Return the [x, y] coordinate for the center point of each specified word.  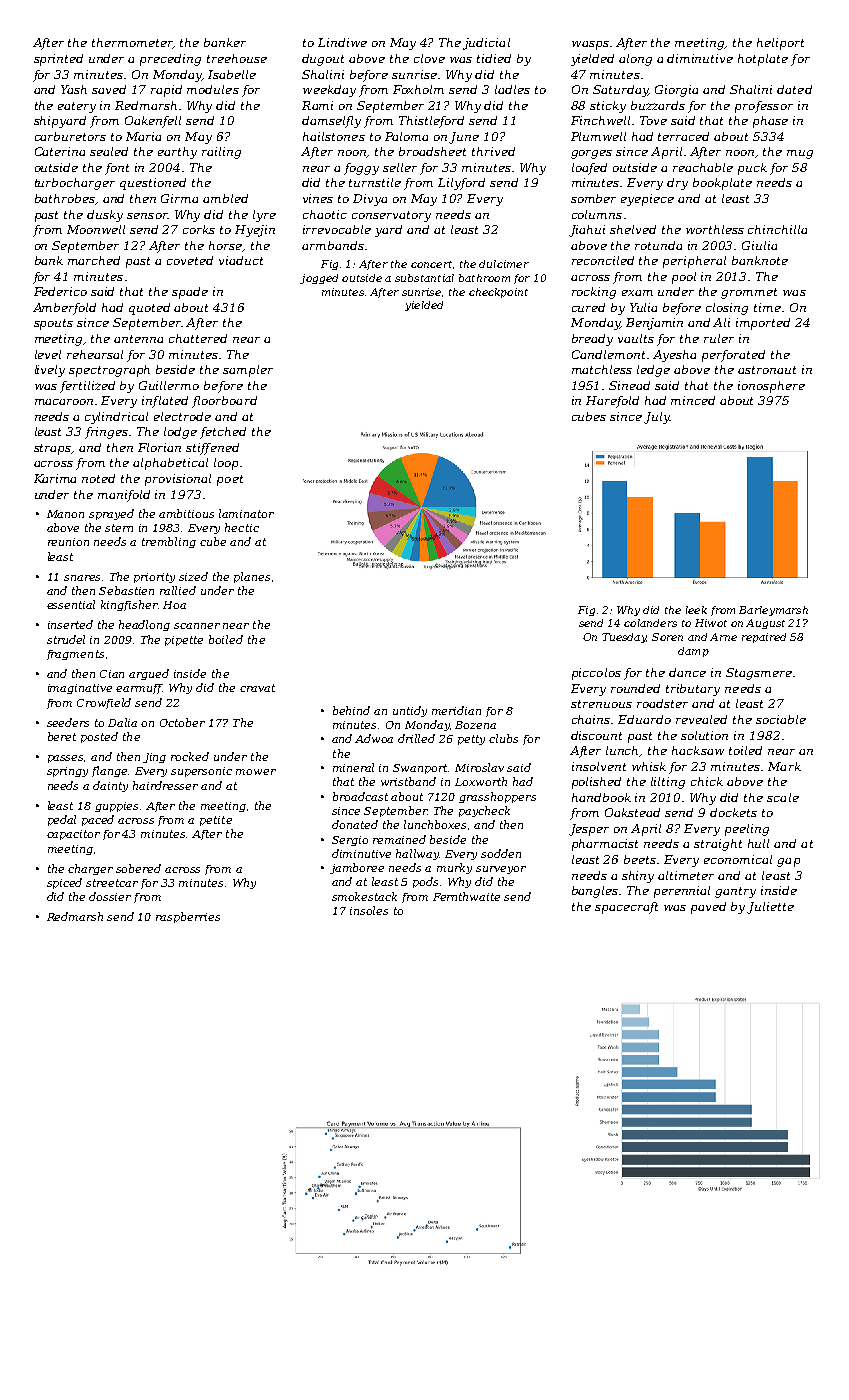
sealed [109, 151]
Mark [784, 766]
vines [318, 198]
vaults [636, 338]
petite [216, 821]
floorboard [224, 402]
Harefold [612, 402]
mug [800, 154]
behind [351, 710]
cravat [257, 688]
